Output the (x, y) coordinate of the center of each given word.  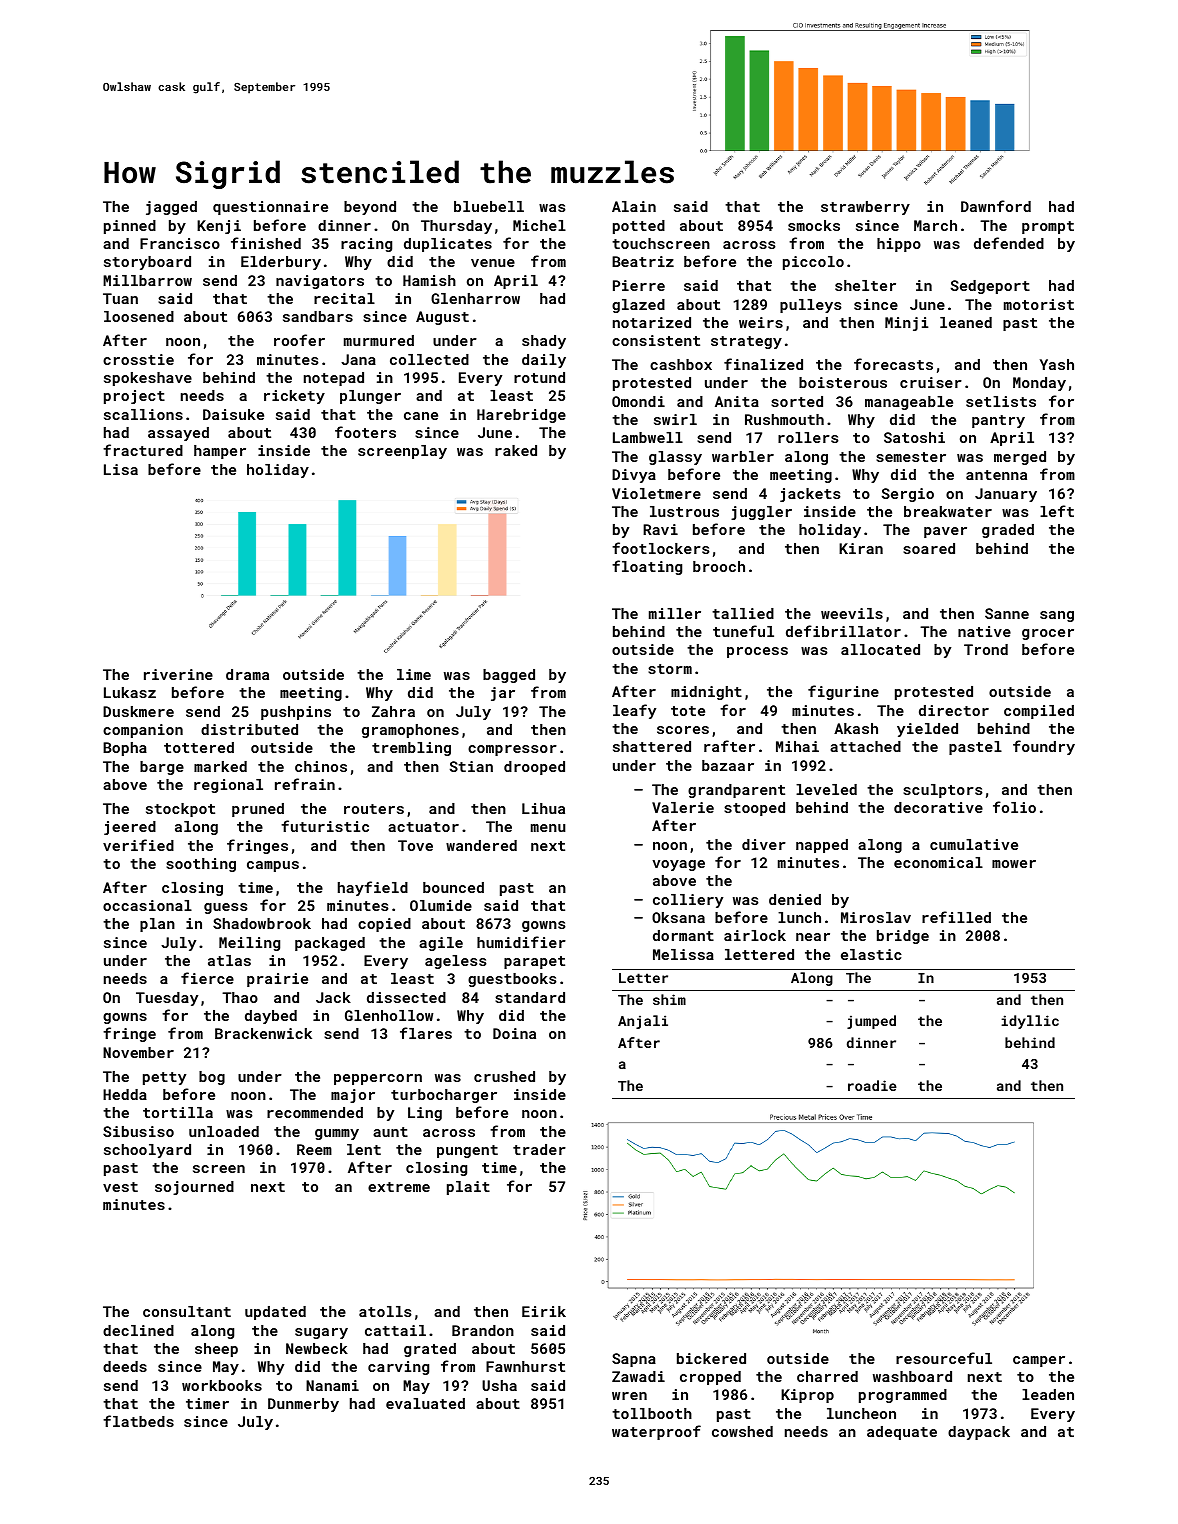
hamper (220, 452)
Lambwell (648, 437)
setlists (1001, 401)
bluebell (489, 206)
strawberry (865, 208)
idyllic (1030, 1022)
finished (266, 243)
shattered (652, 746)
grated (430, 1350)
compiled (1039, 712)
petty (164, 1078)
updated (275, 1313)
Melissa (683, 954)
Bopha (125, 749)
